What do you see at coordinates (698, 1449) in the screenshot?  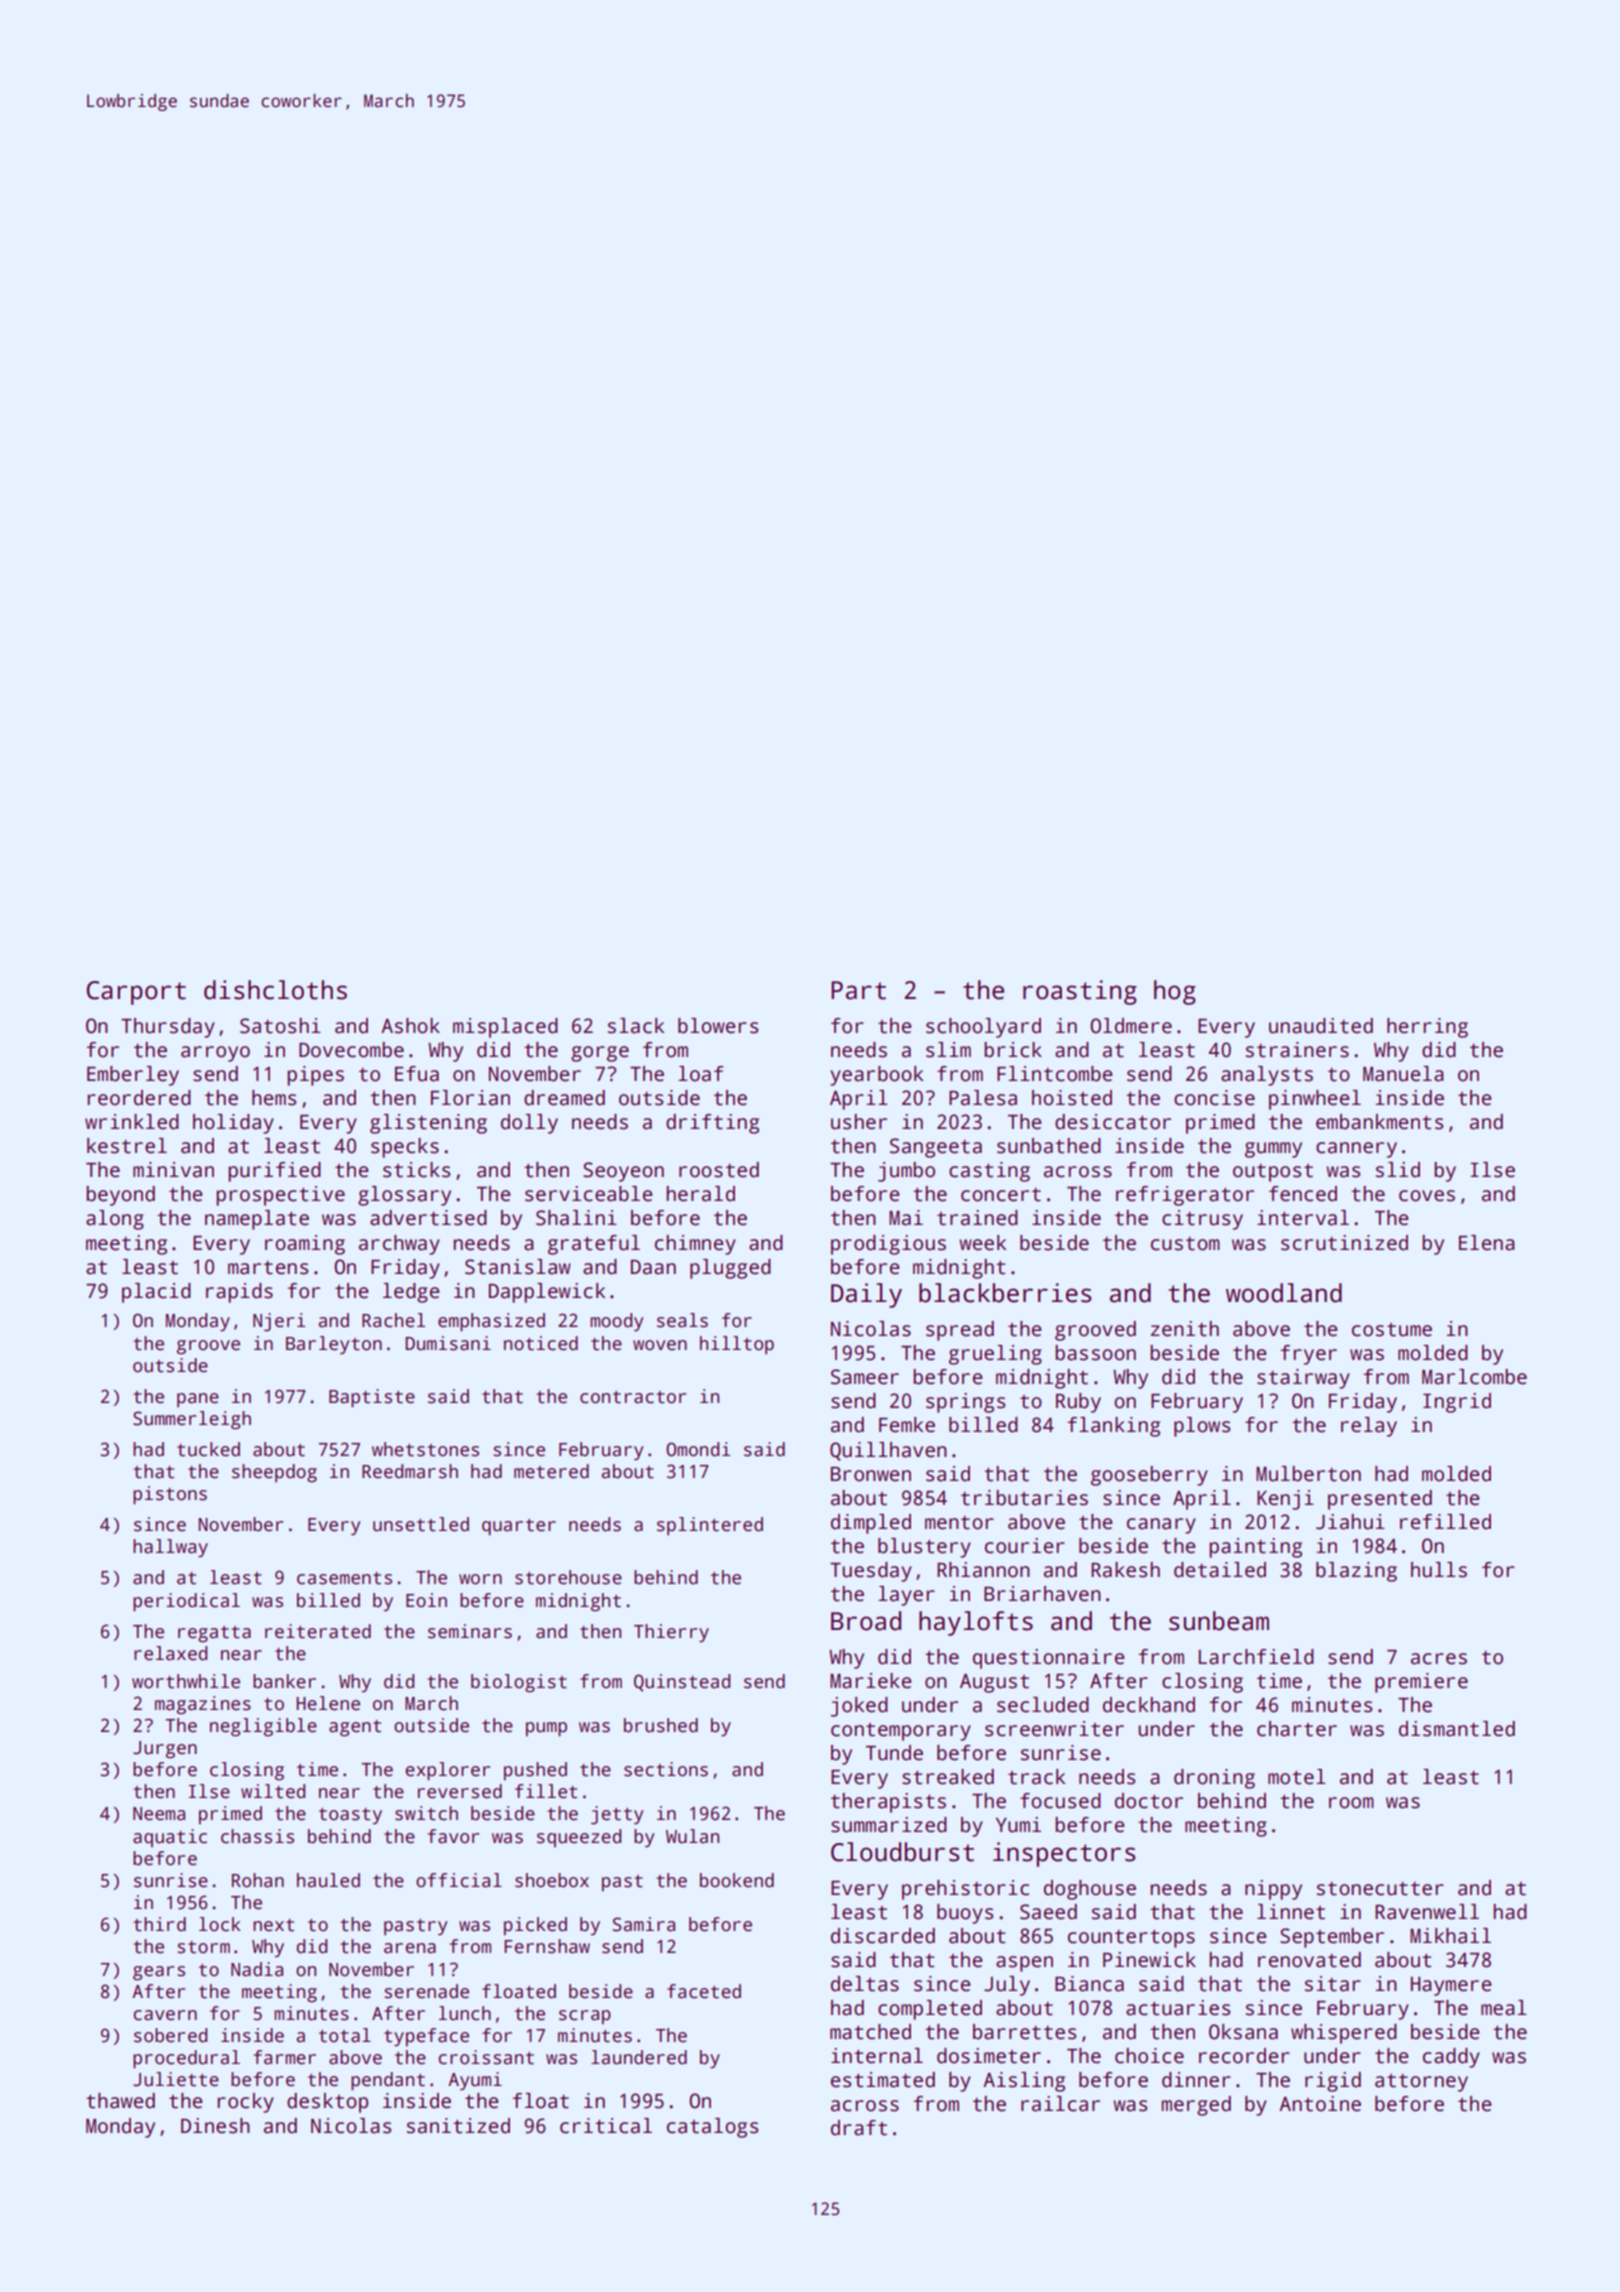 I see `Omondi` at bounding box center [698, 1449].
